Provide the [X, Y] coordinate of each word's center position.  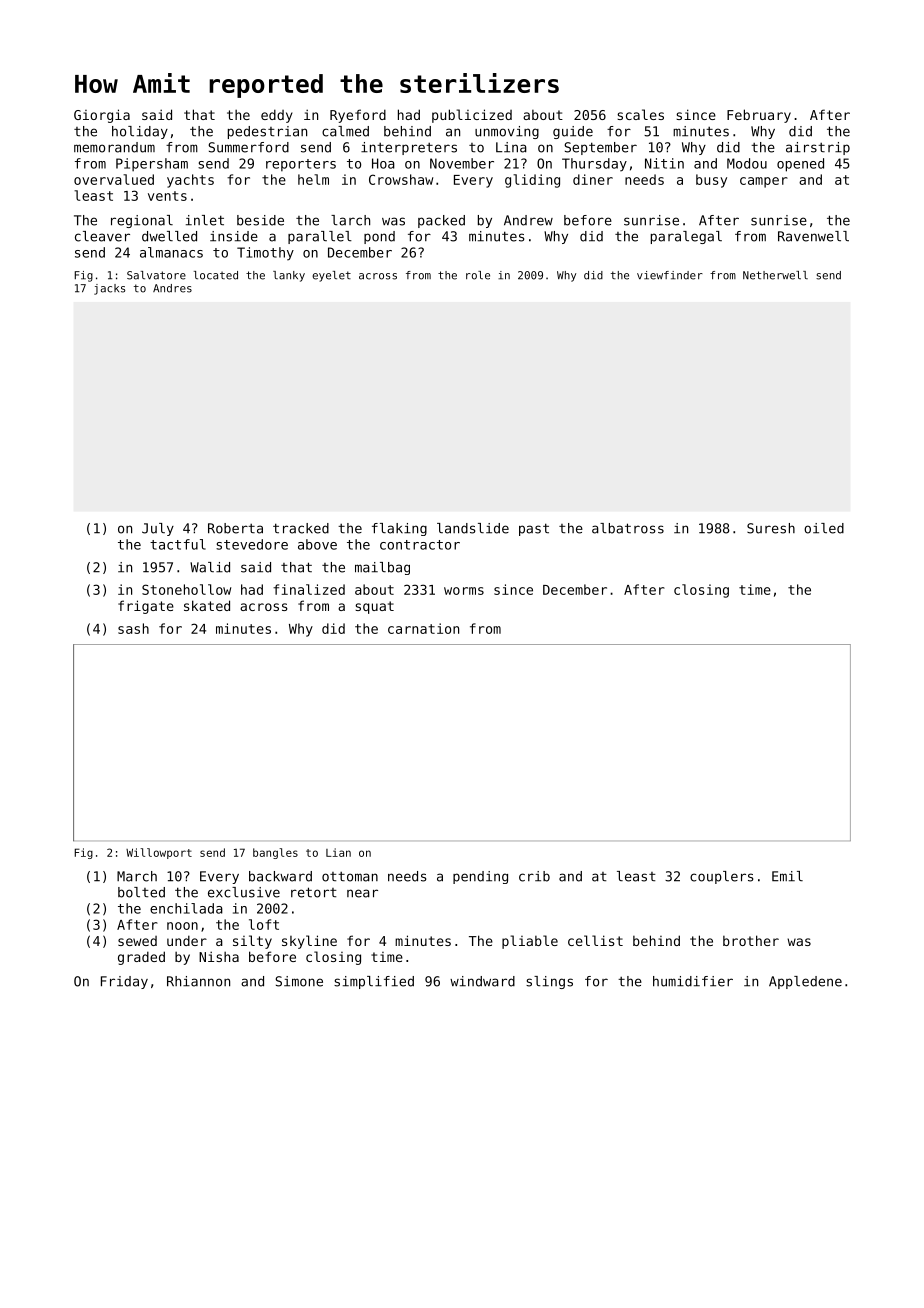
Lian [338, 852]
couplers [721, 877]
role [478, 275]
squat [374, 607]
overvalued [114, 179]
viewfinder [670, 275]
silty [252, 942]
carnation [423, 628]
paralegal [686, 237]
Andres [172, 288]
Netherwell [775, 275]
